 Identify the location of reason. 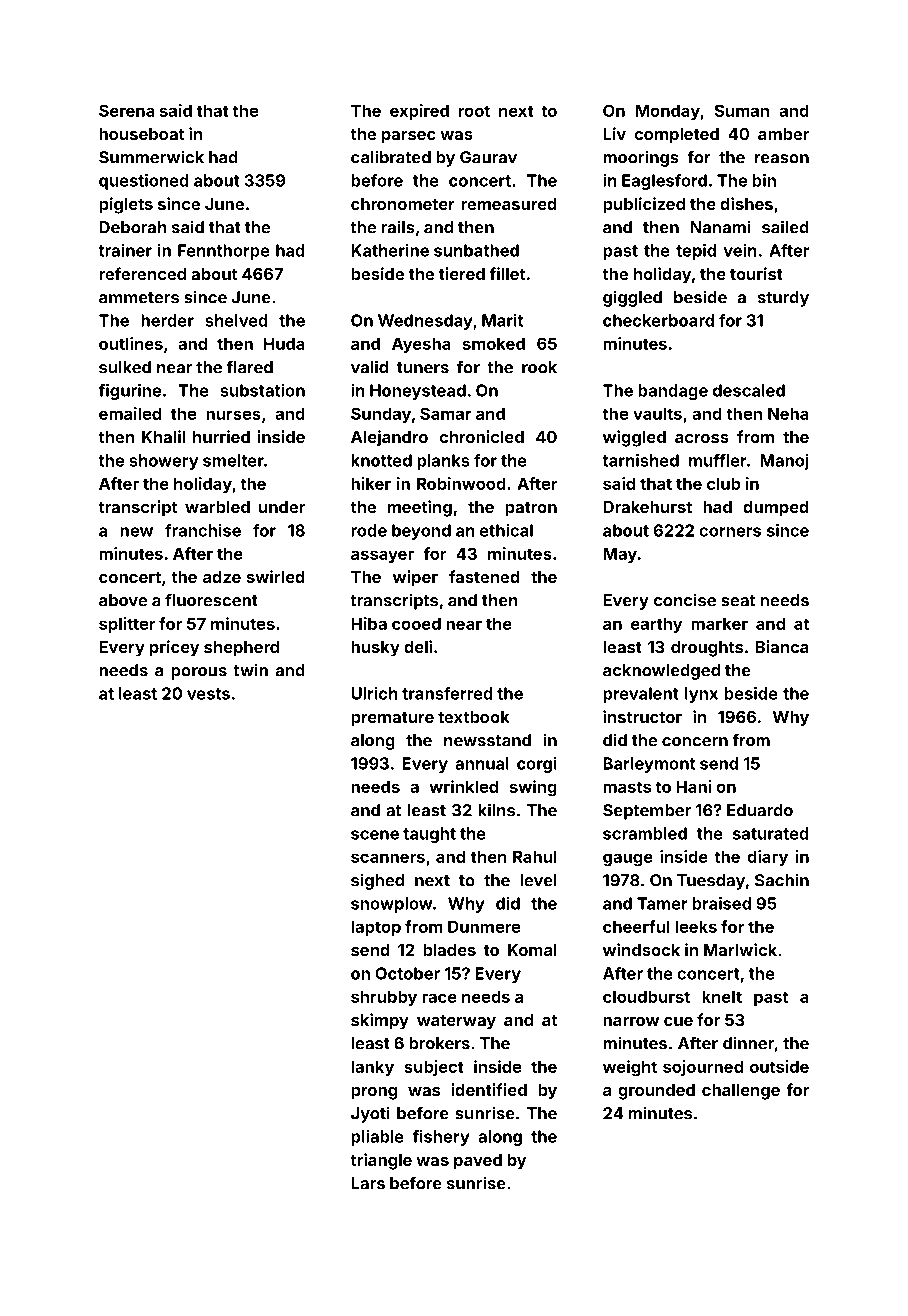
(782, 159).
